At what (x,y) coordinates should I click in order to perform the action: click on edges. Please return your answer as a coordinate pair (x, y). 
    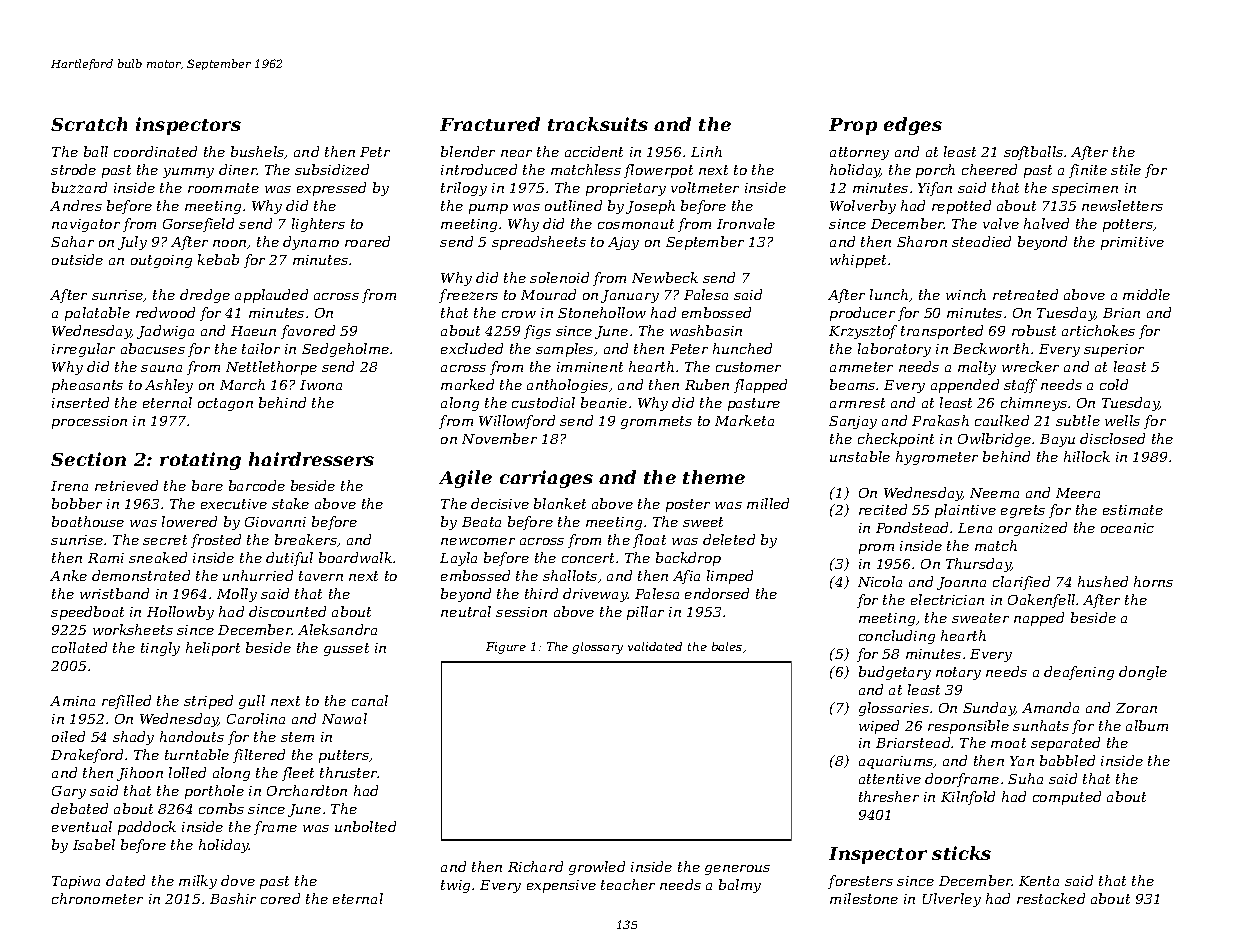
    Looking at the image, I should click on (913, 126).
